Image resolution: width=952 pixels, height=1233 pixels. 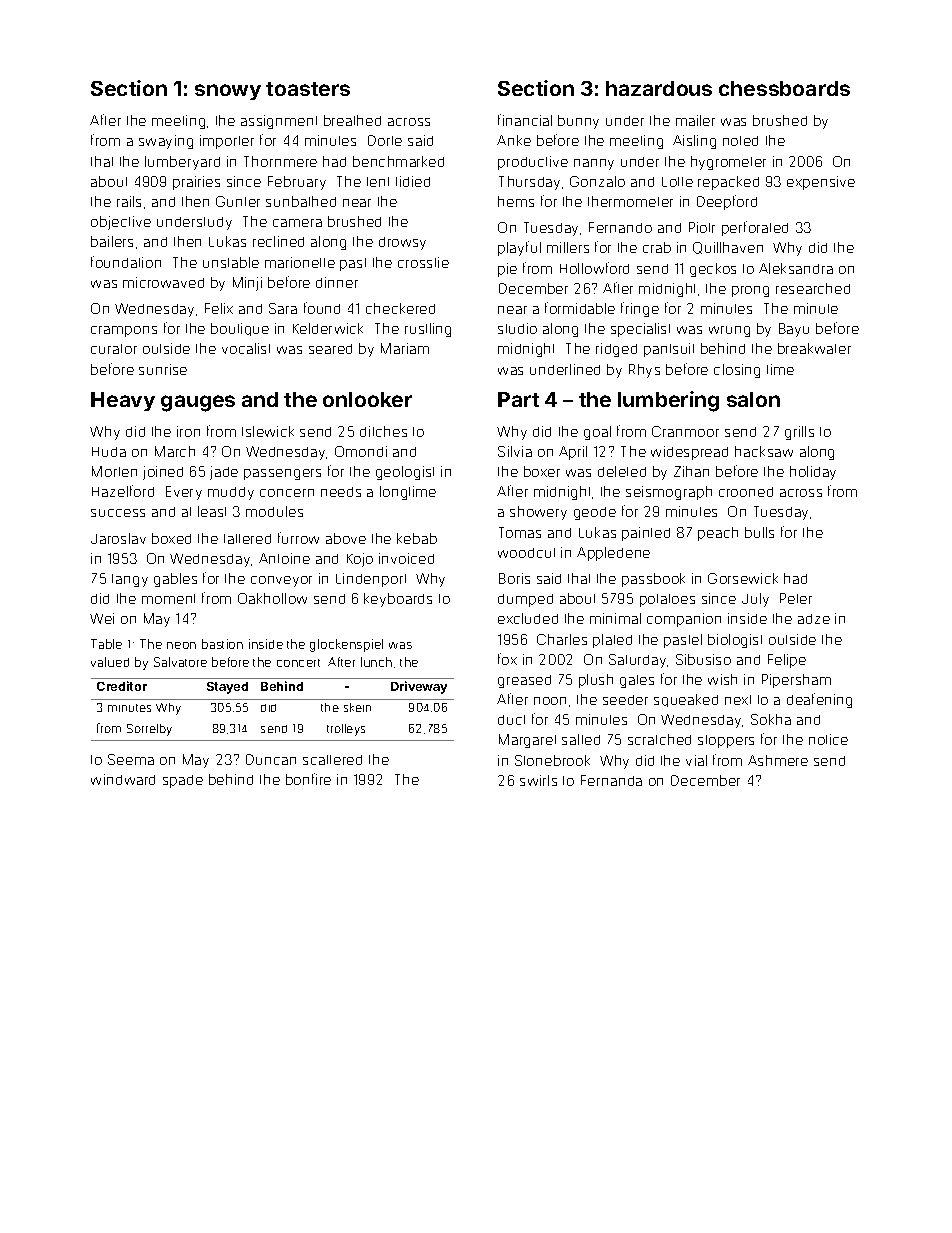 What do you see at coordinates (750, 291) in the screenshot?
I see `prong` at bounding box center [750, 291].
